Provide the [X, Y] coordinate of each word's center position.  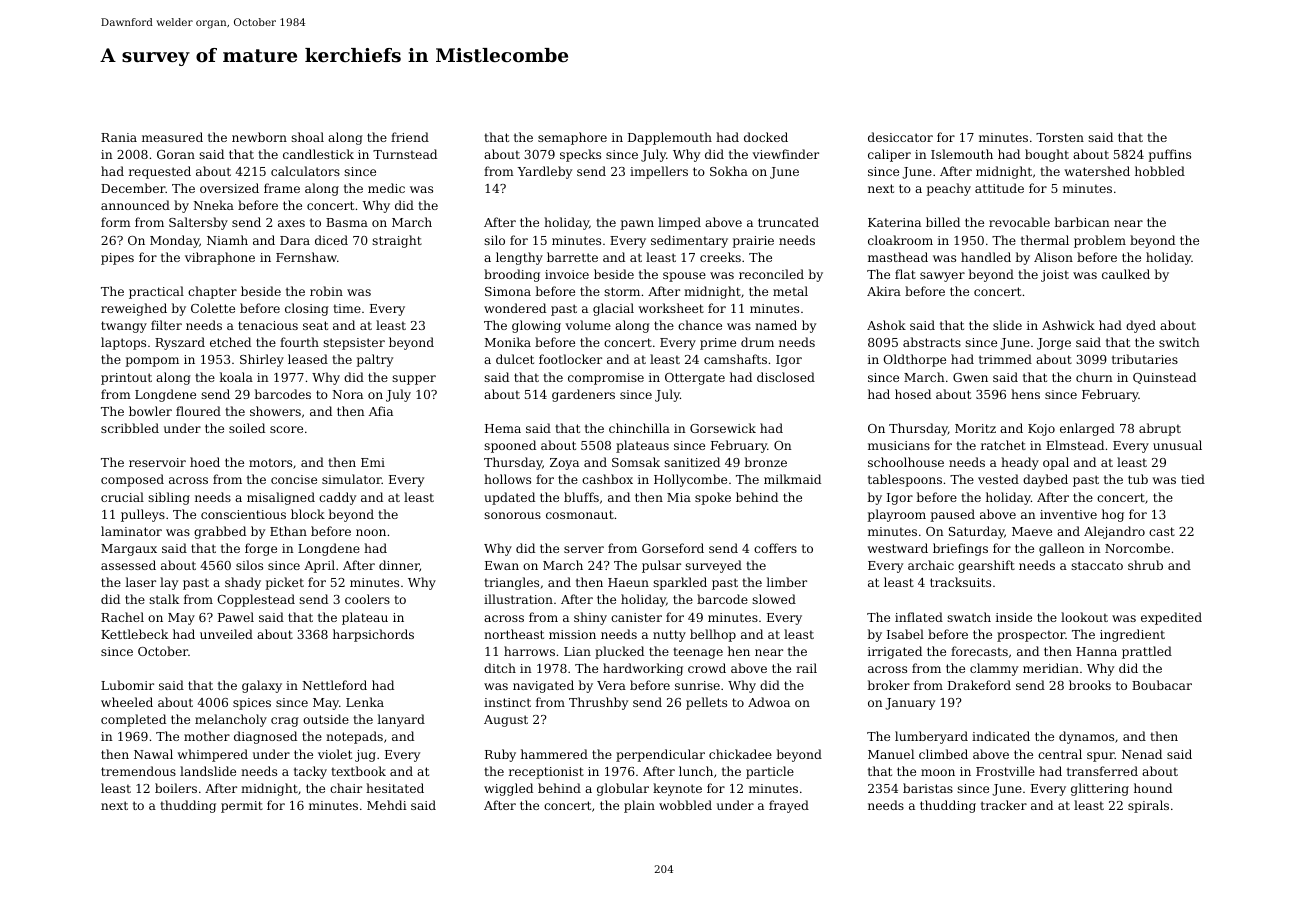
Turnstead [405, 154]
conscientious [243, 514]
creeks [720, 257]
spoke [713, 498]
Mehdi [387, 805]
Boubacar [1162, 685]
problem [1100, 241]
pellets [706, 703]
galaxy [262, 686]
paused [953, 515]
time [347, 308]
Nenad [1142, 754]
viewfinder [786, 154]
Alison [1053, 257]
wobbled [685, 805]
